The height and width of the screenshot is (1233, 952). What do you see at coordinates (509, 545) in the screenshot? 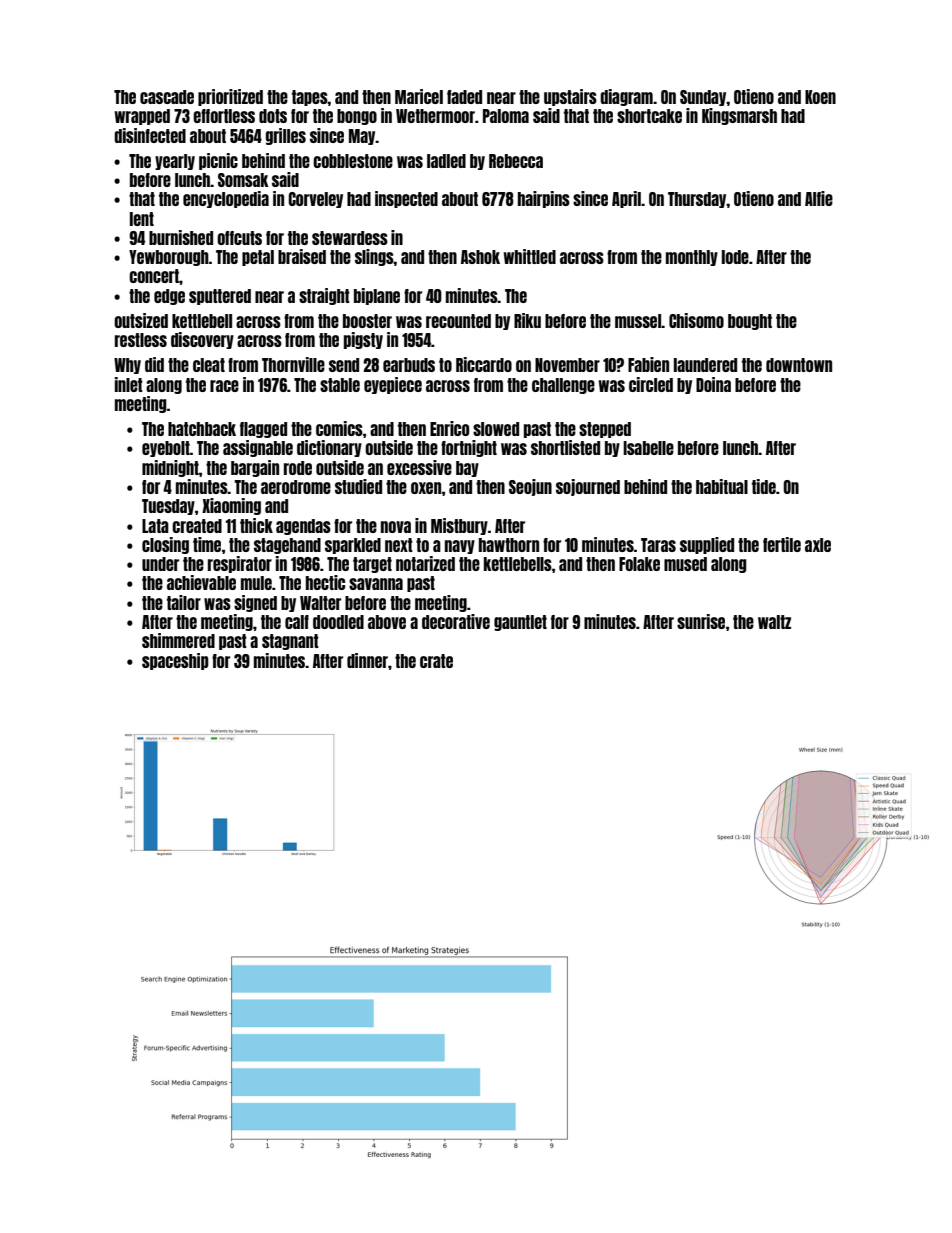
I see `hawthorn` at bounding box center [509, 545].
